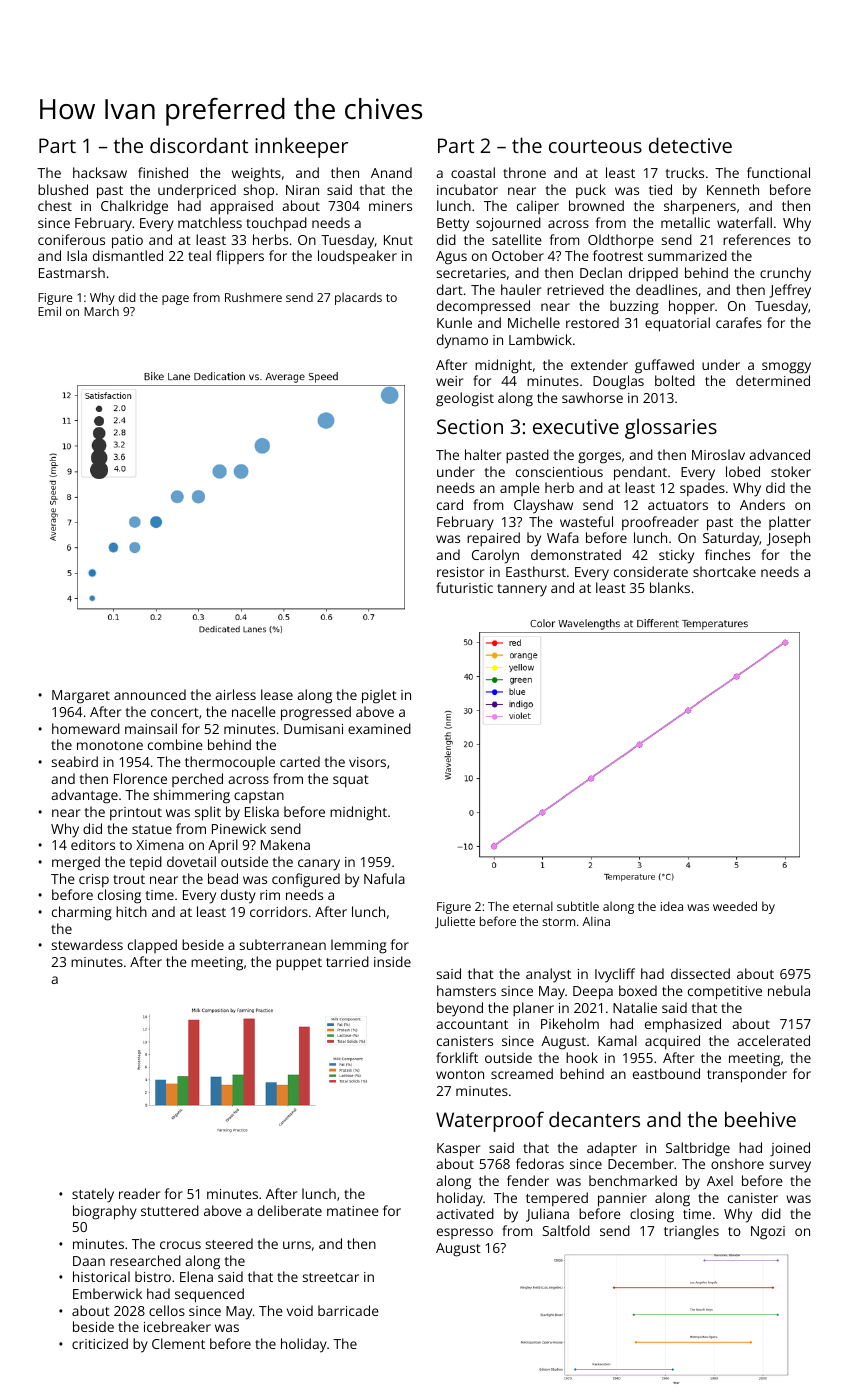 The width and height of the page is (849, 1400). Describe the element at coordinates (790, 291) in the page. I see `Jeffrey` at that location.
